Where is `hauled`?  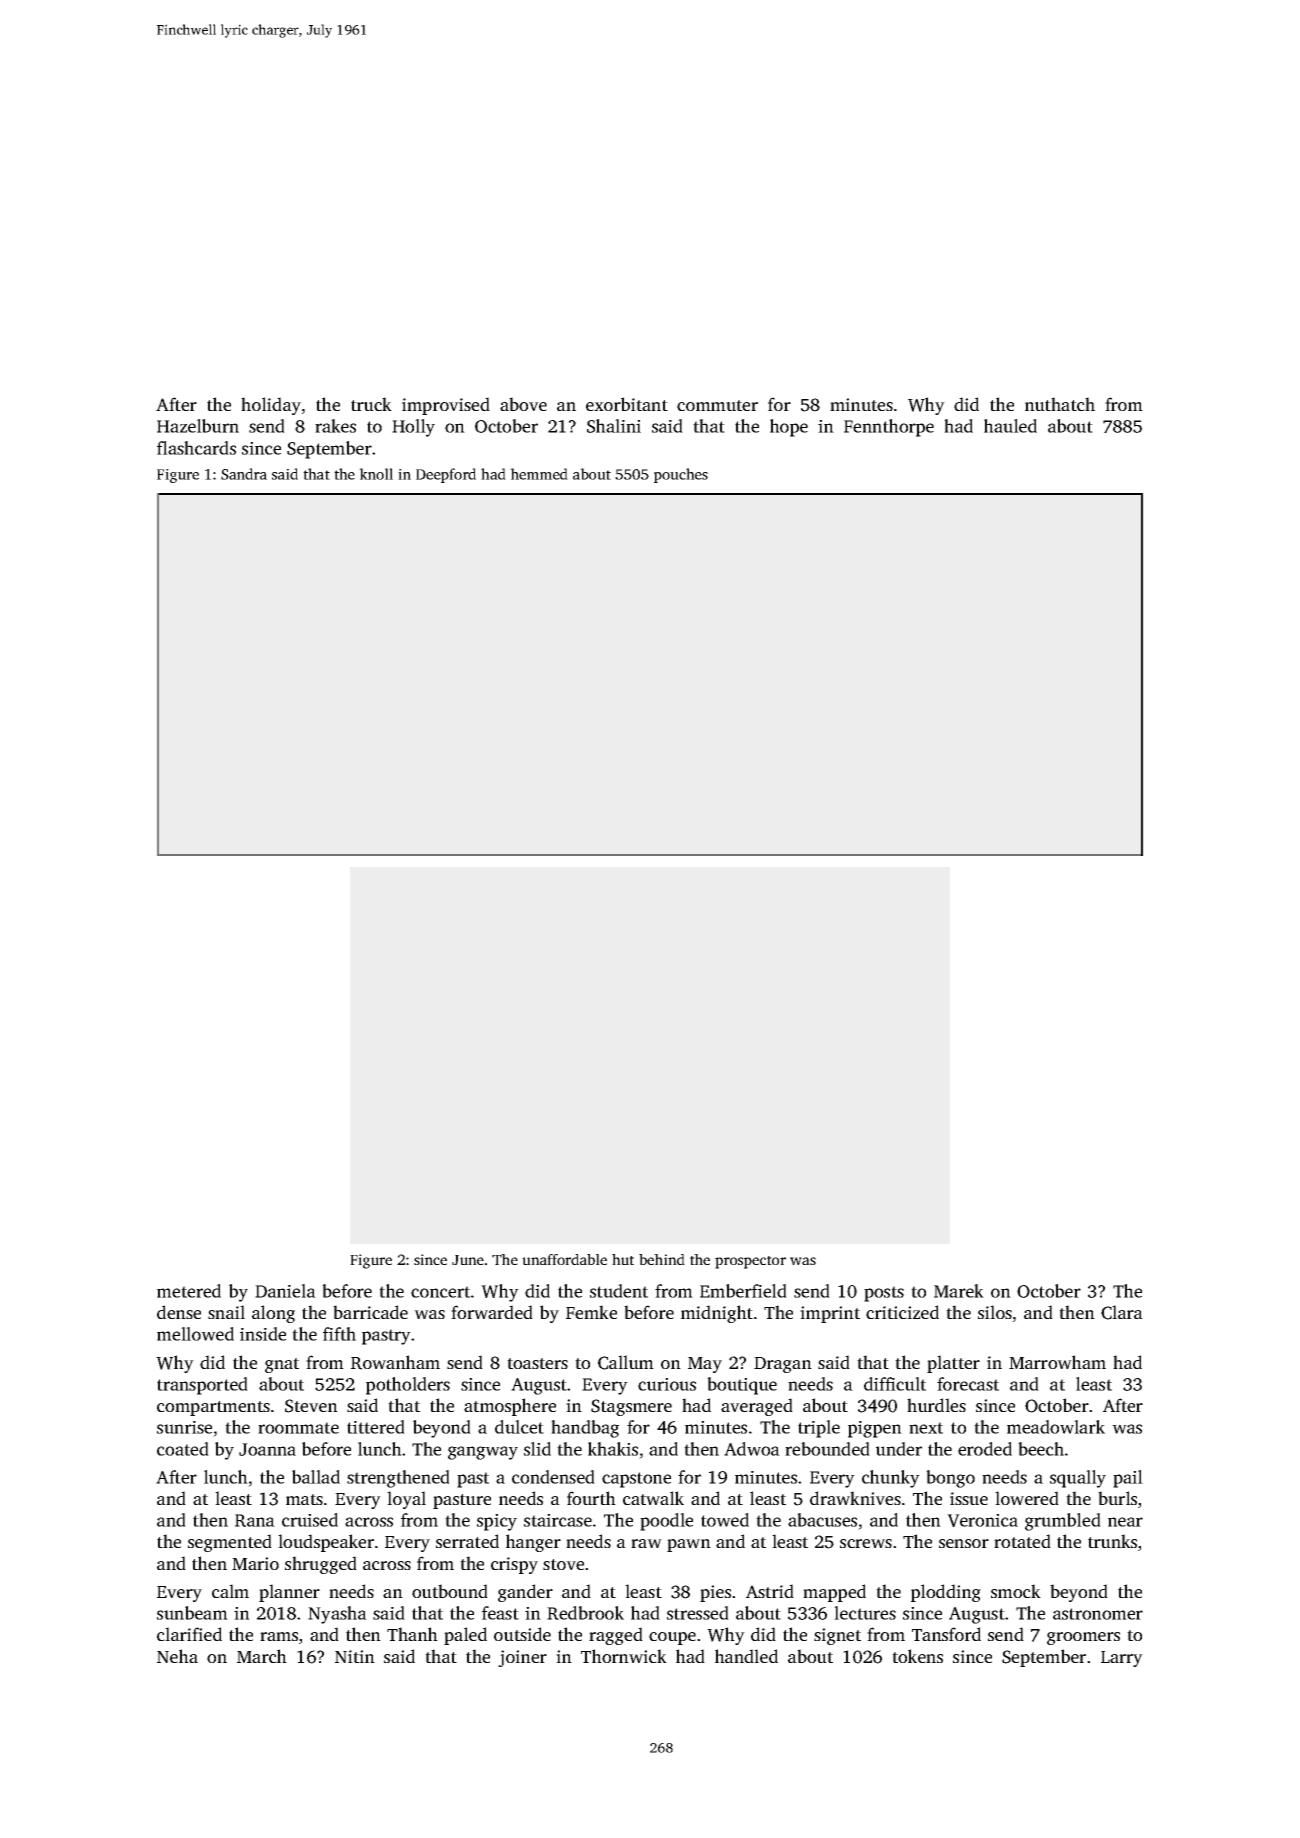
hauled is located at coordinates (1010, 426).
